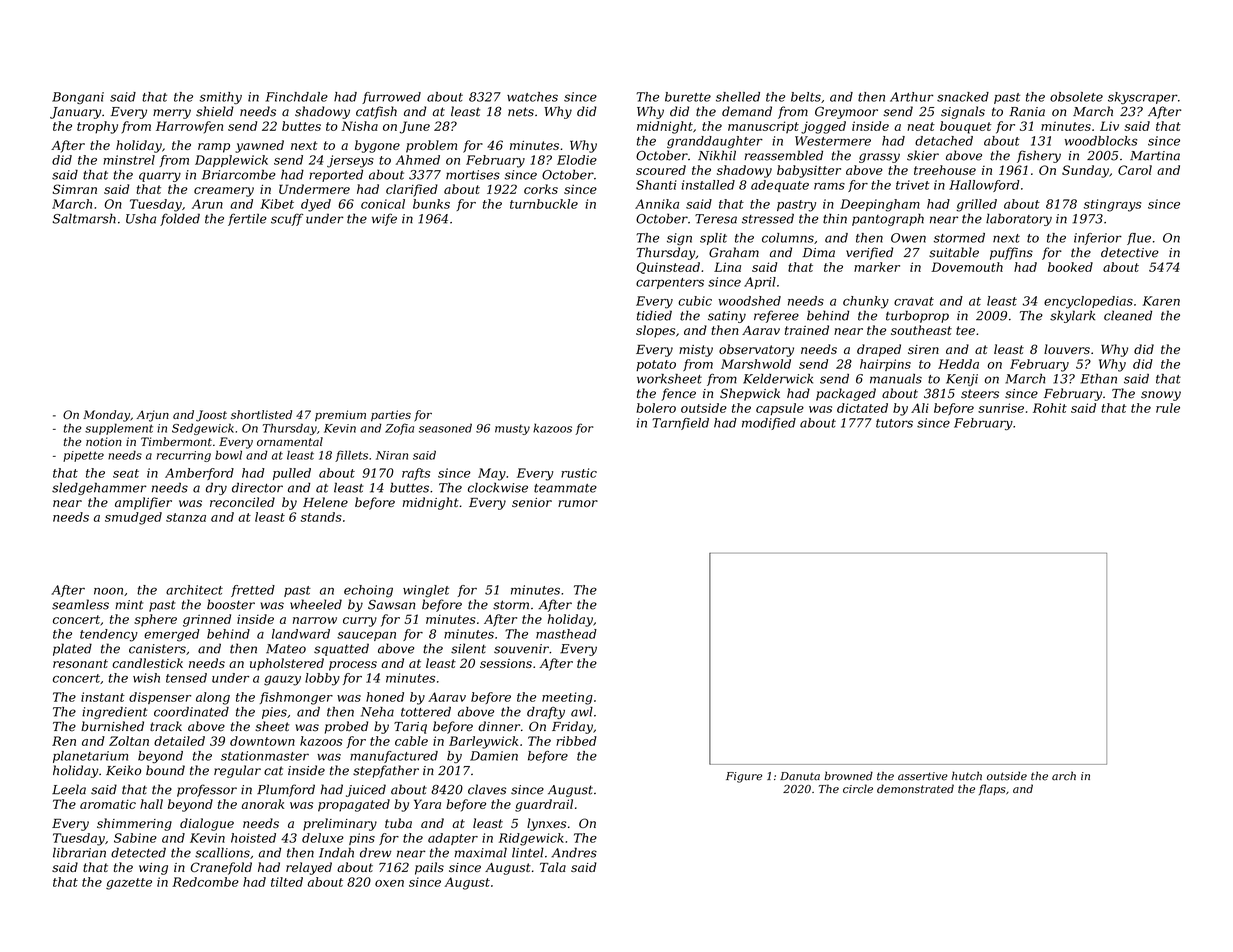  Describe the element at coordinates (340, 824) in the page. I see `preliminary` at that location.
